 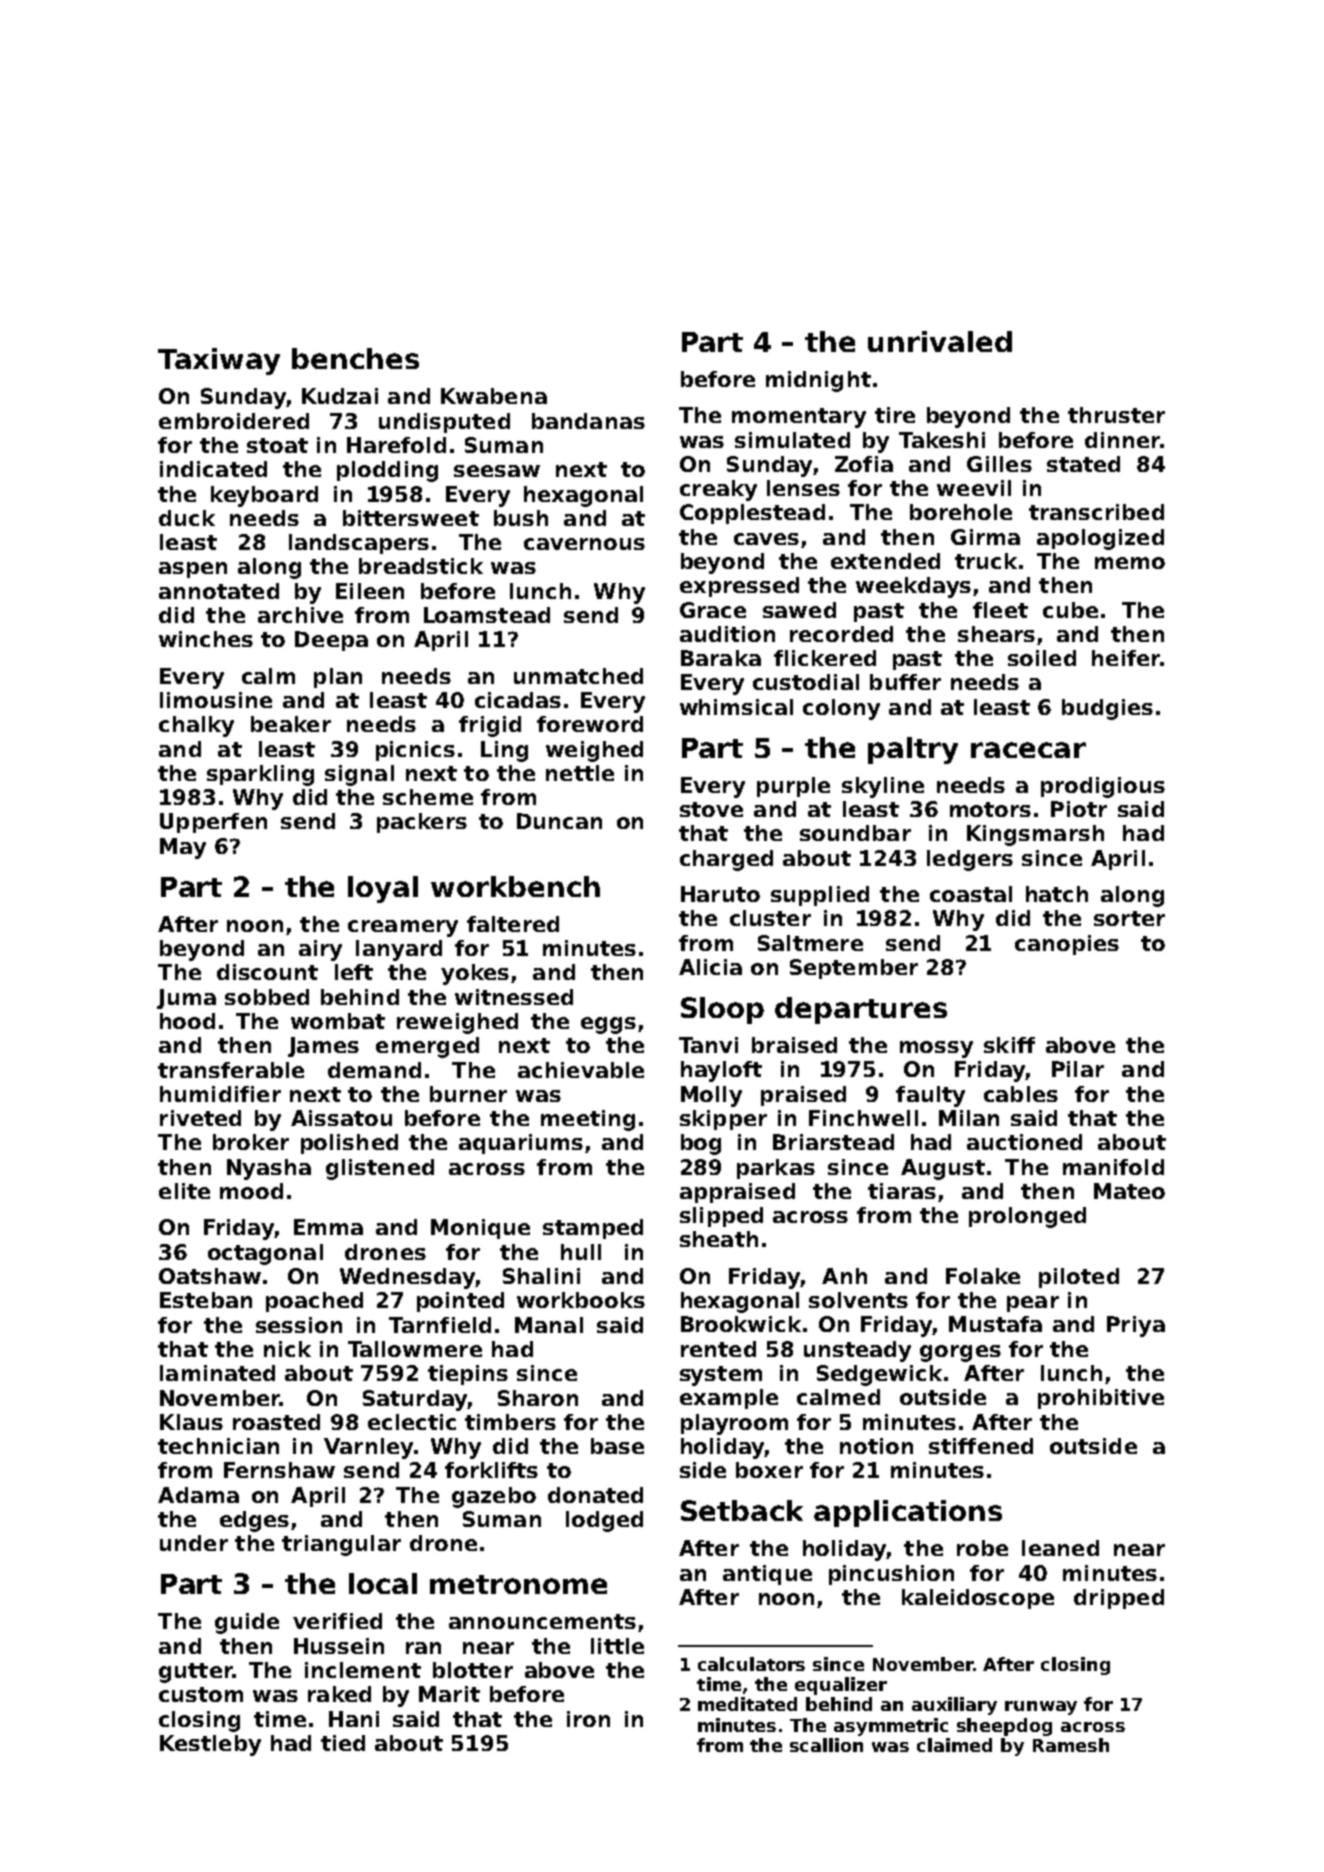 What do you see at coordinates (355, 358) in the document?
I see `benches` at bounding box center [355, 358].
